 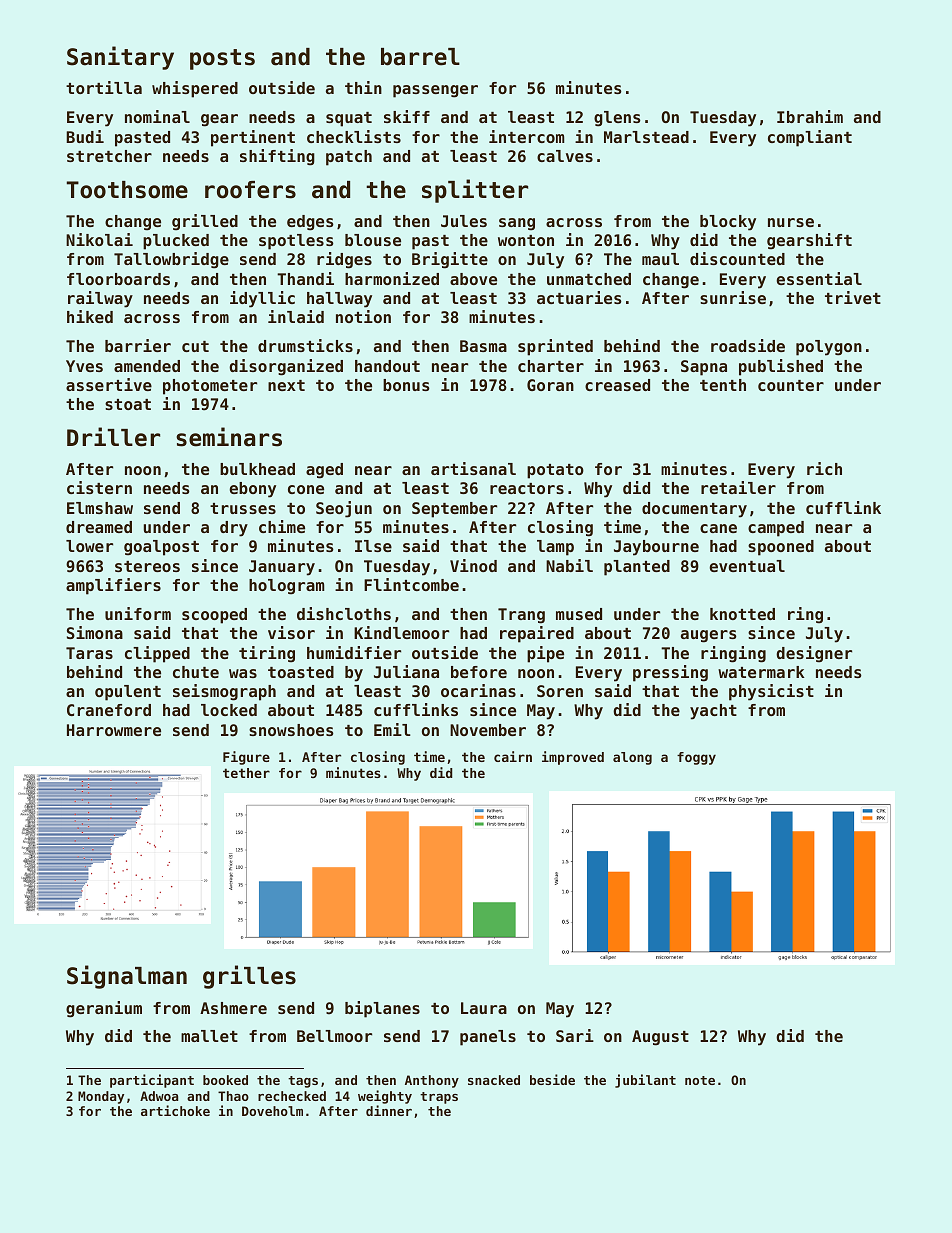 I want to click on intercom, so click(x=527, y=136).
